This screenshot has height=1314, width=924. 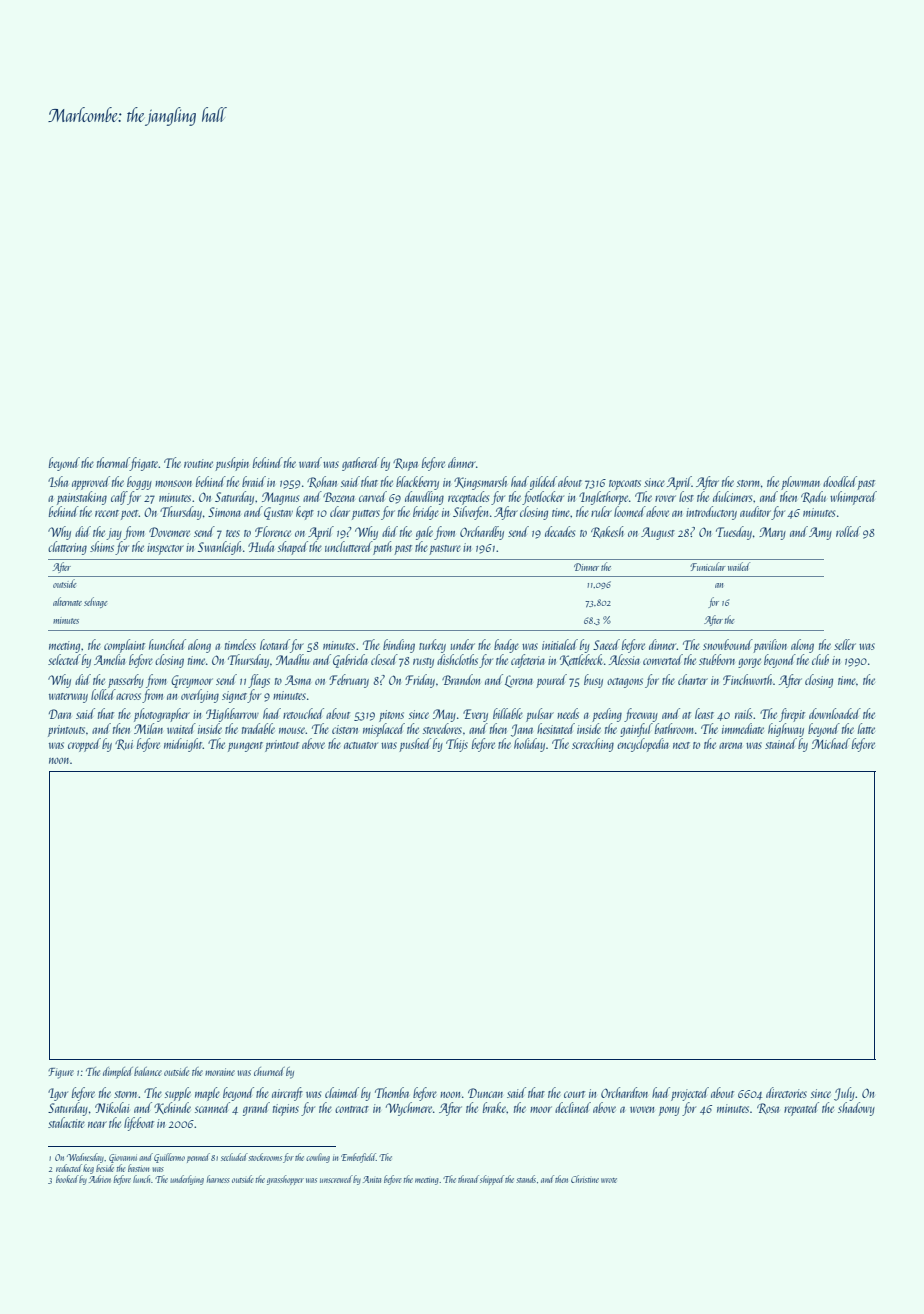 I want to click on cropped, so click(x=84, y=745).
